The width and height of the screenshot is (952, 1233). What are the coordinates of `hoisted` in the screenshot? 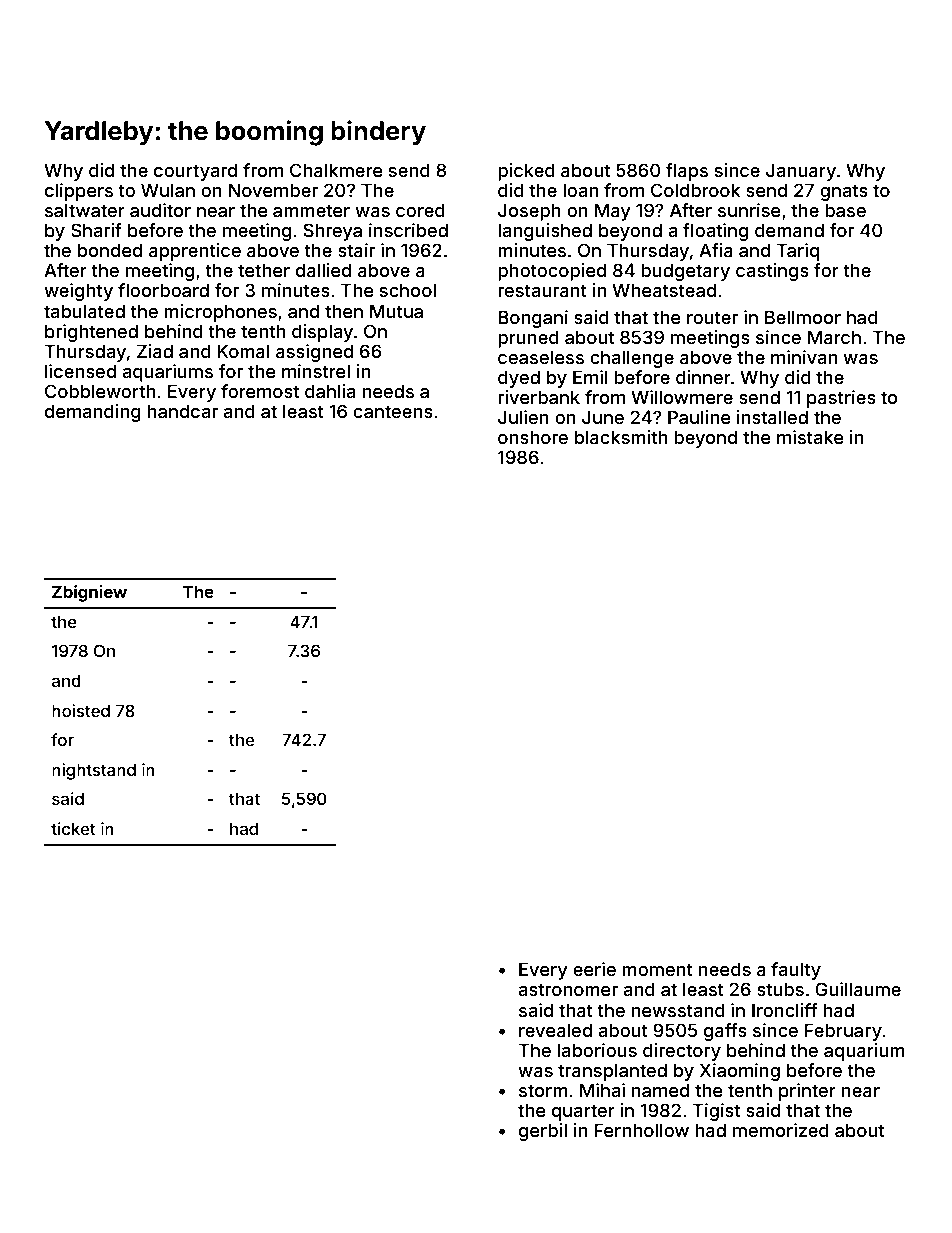 It's located at (81, 710).
